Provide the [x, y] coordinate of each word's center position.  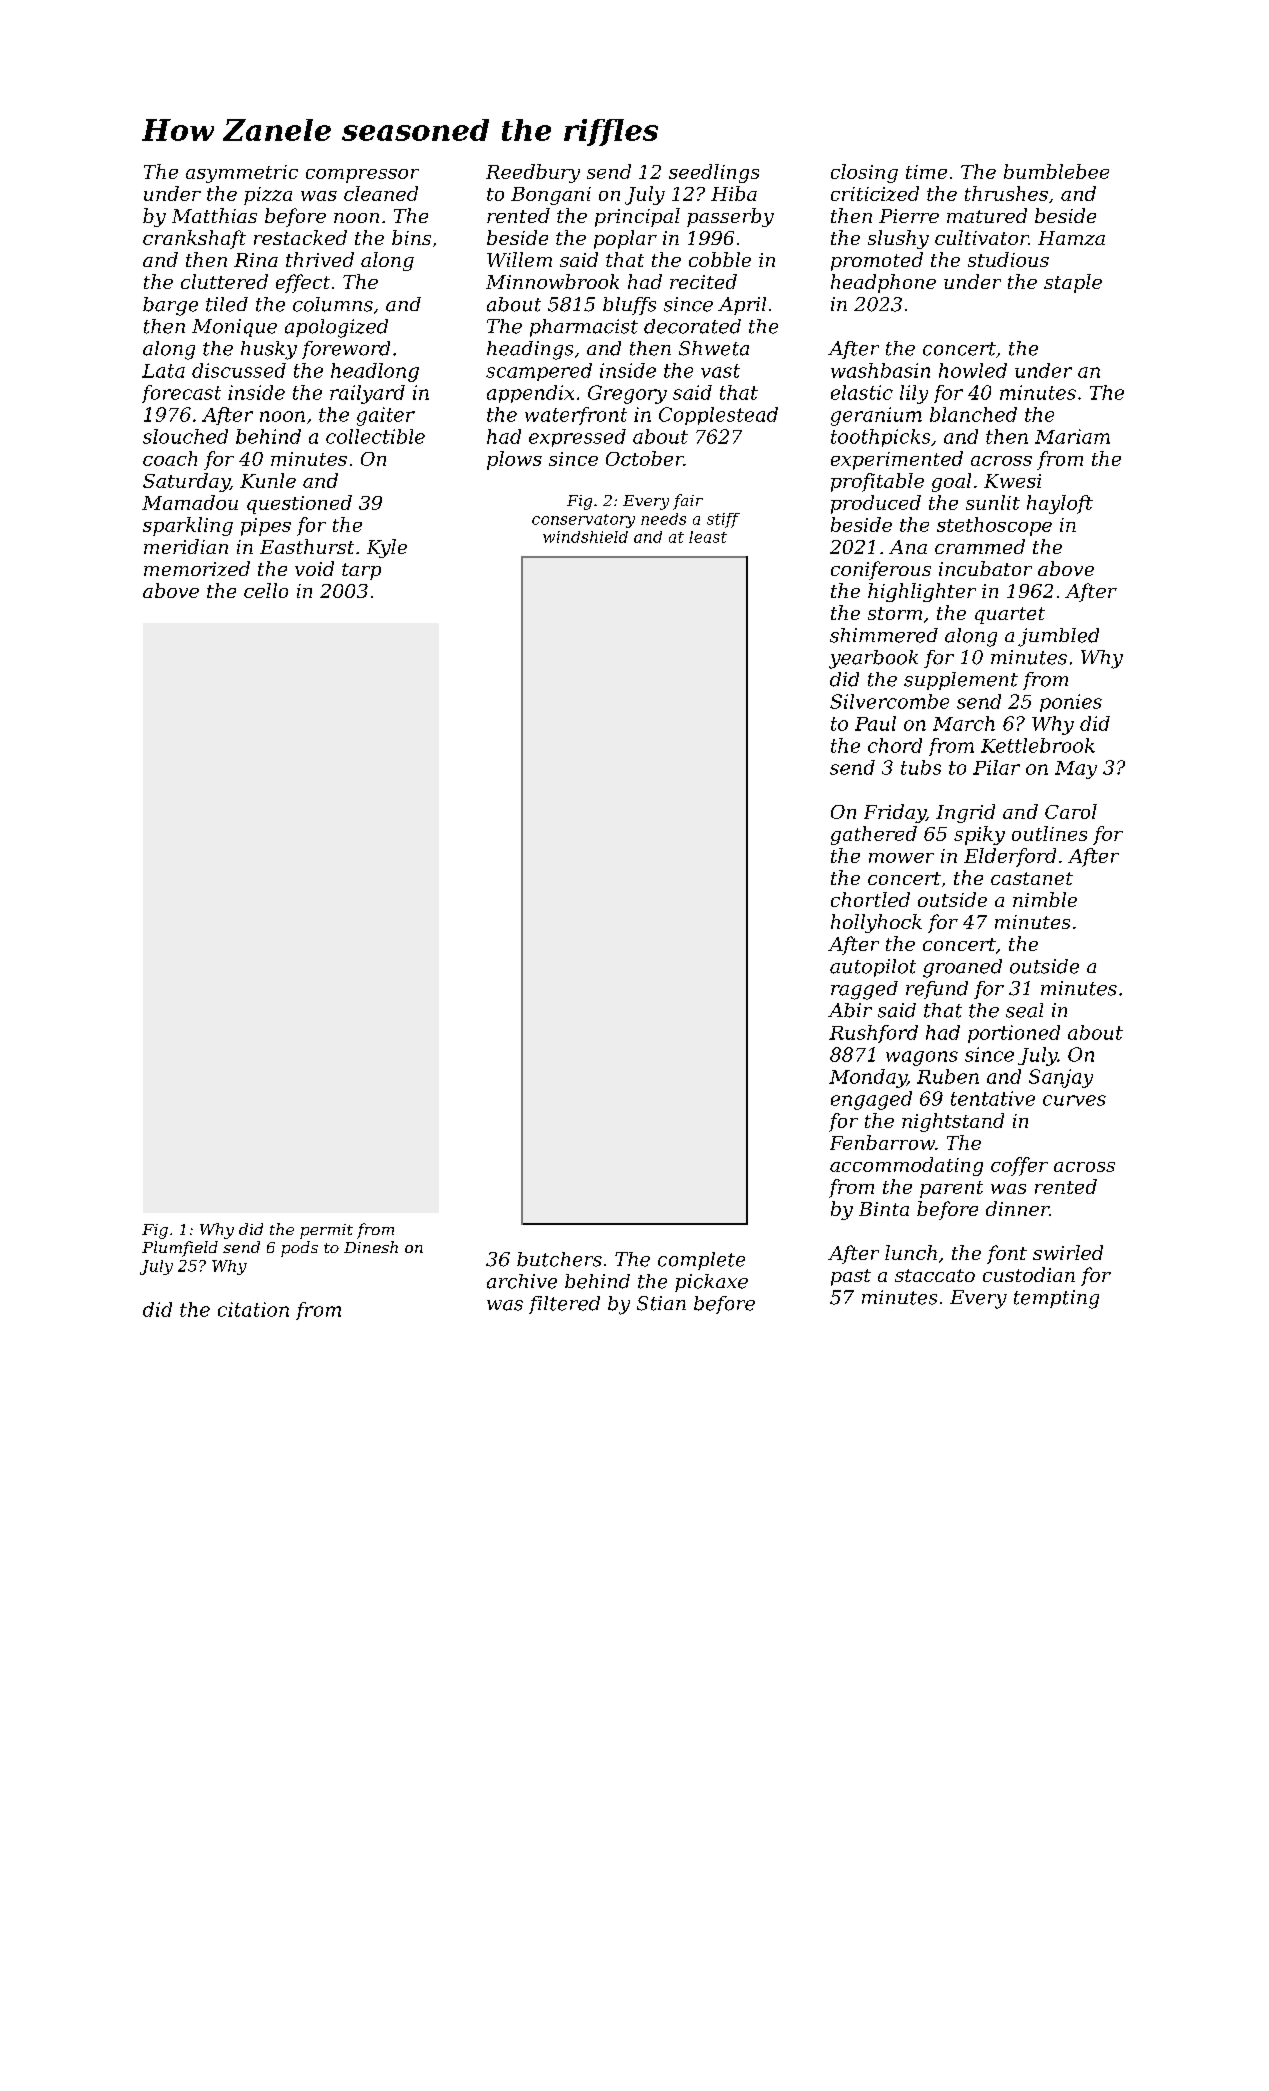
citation [253, 1309]
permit [326, 1231]
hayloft [1060, 504]
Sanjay [1061, 1078]
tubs [921, 767]
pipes [266, 527]
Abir [850, 1010]
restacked [300, 237]
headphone [883, 283]
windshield [585, 537]
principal [637, 217]
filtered [564, 1305]
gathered [874, 835]
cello [266, 590]
